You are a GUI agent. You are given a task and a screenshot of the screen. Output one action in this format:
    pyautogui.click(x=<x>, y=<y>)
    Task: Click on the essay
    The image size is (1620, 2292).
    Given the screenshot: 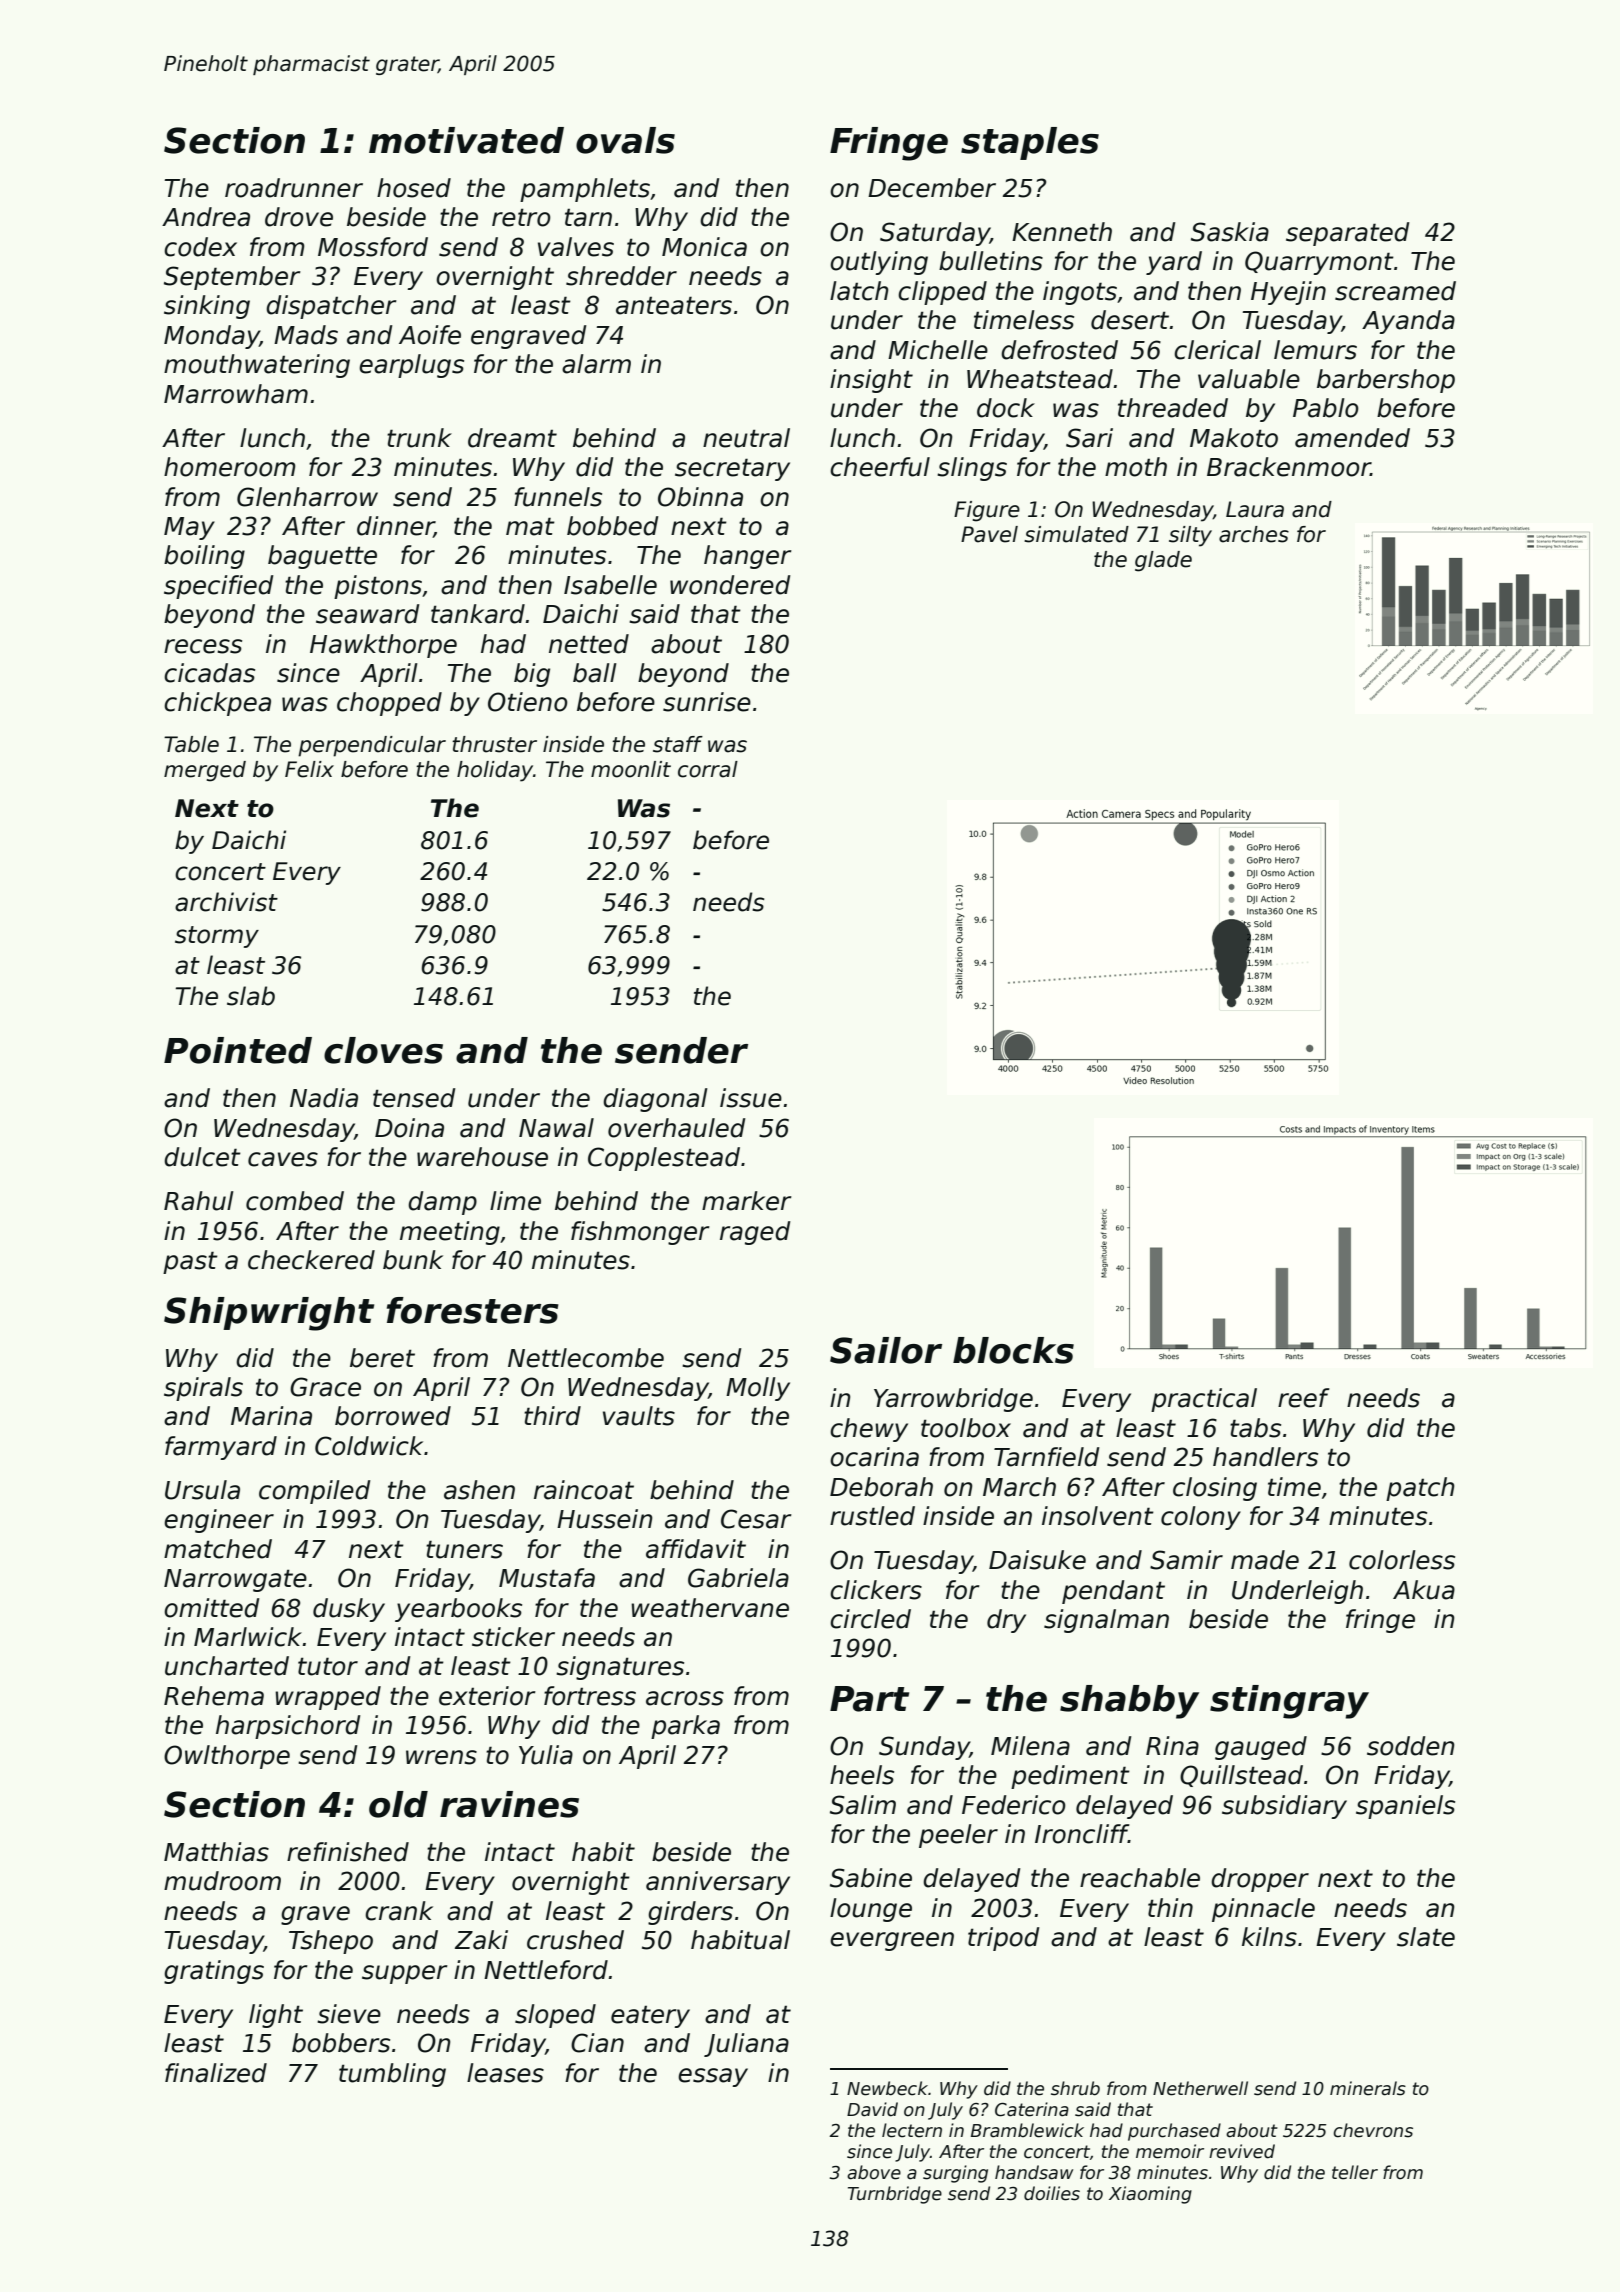 What is the action you would take?
    pyautogui.click(x=713, y=2077)
